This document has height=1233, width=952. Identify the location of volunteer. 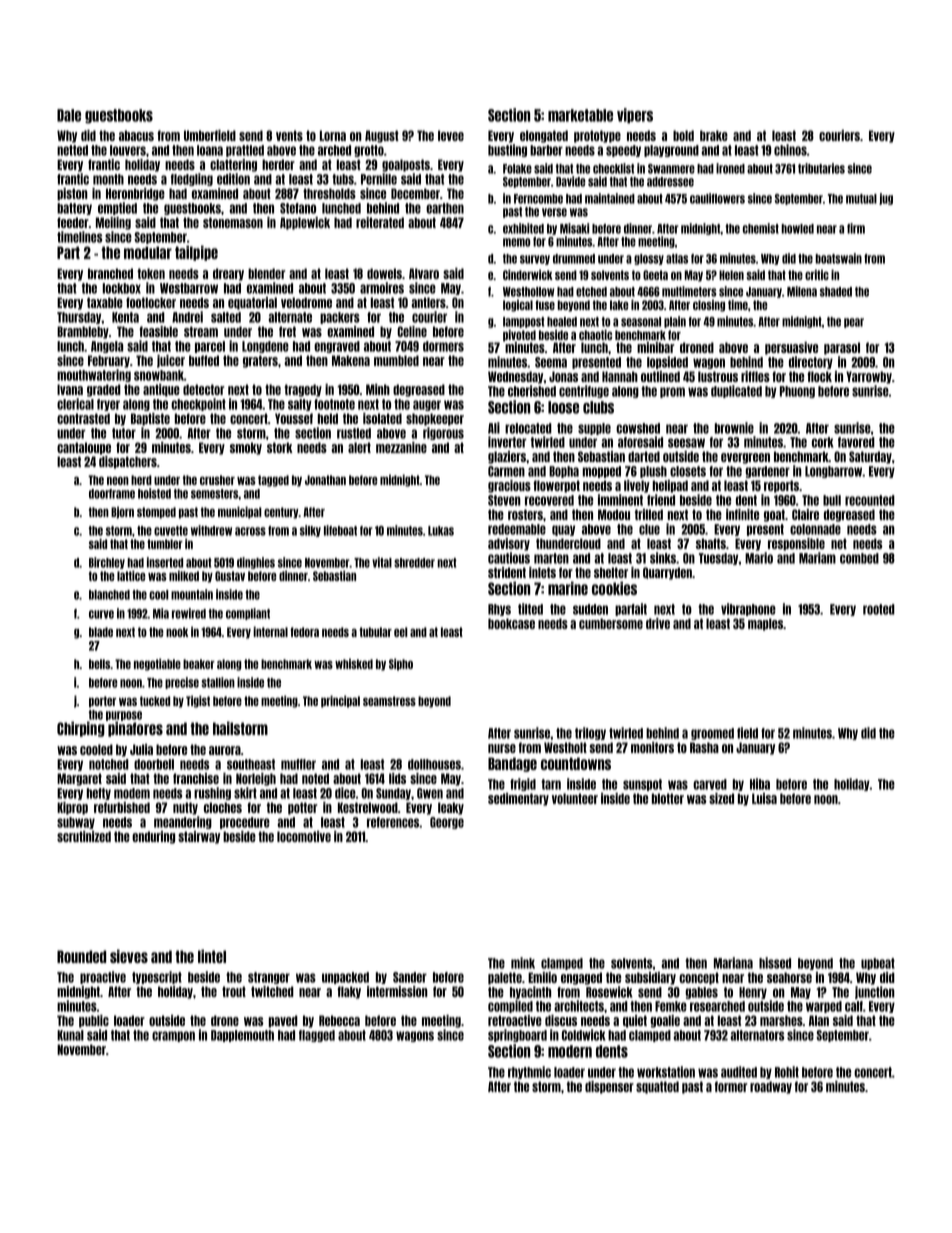
(575, 798).
